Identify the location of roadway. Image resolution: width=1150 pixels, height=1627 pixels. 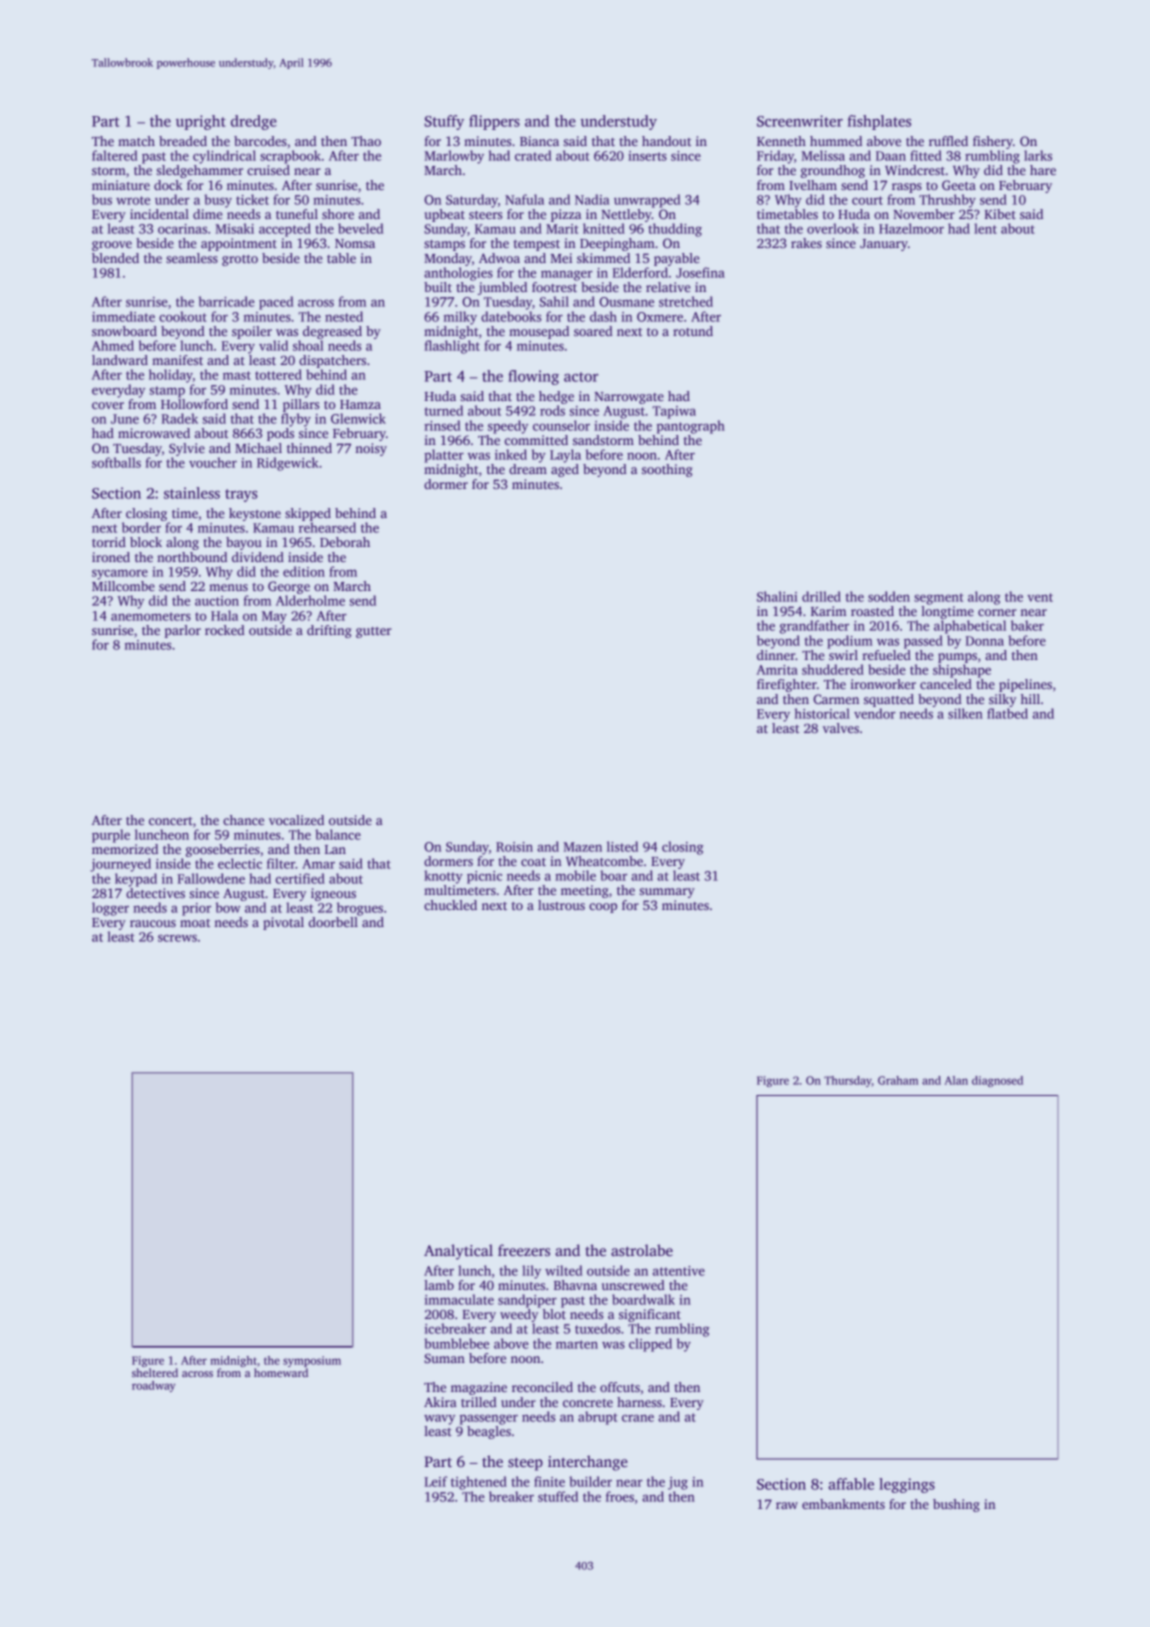
(153, 1386).
